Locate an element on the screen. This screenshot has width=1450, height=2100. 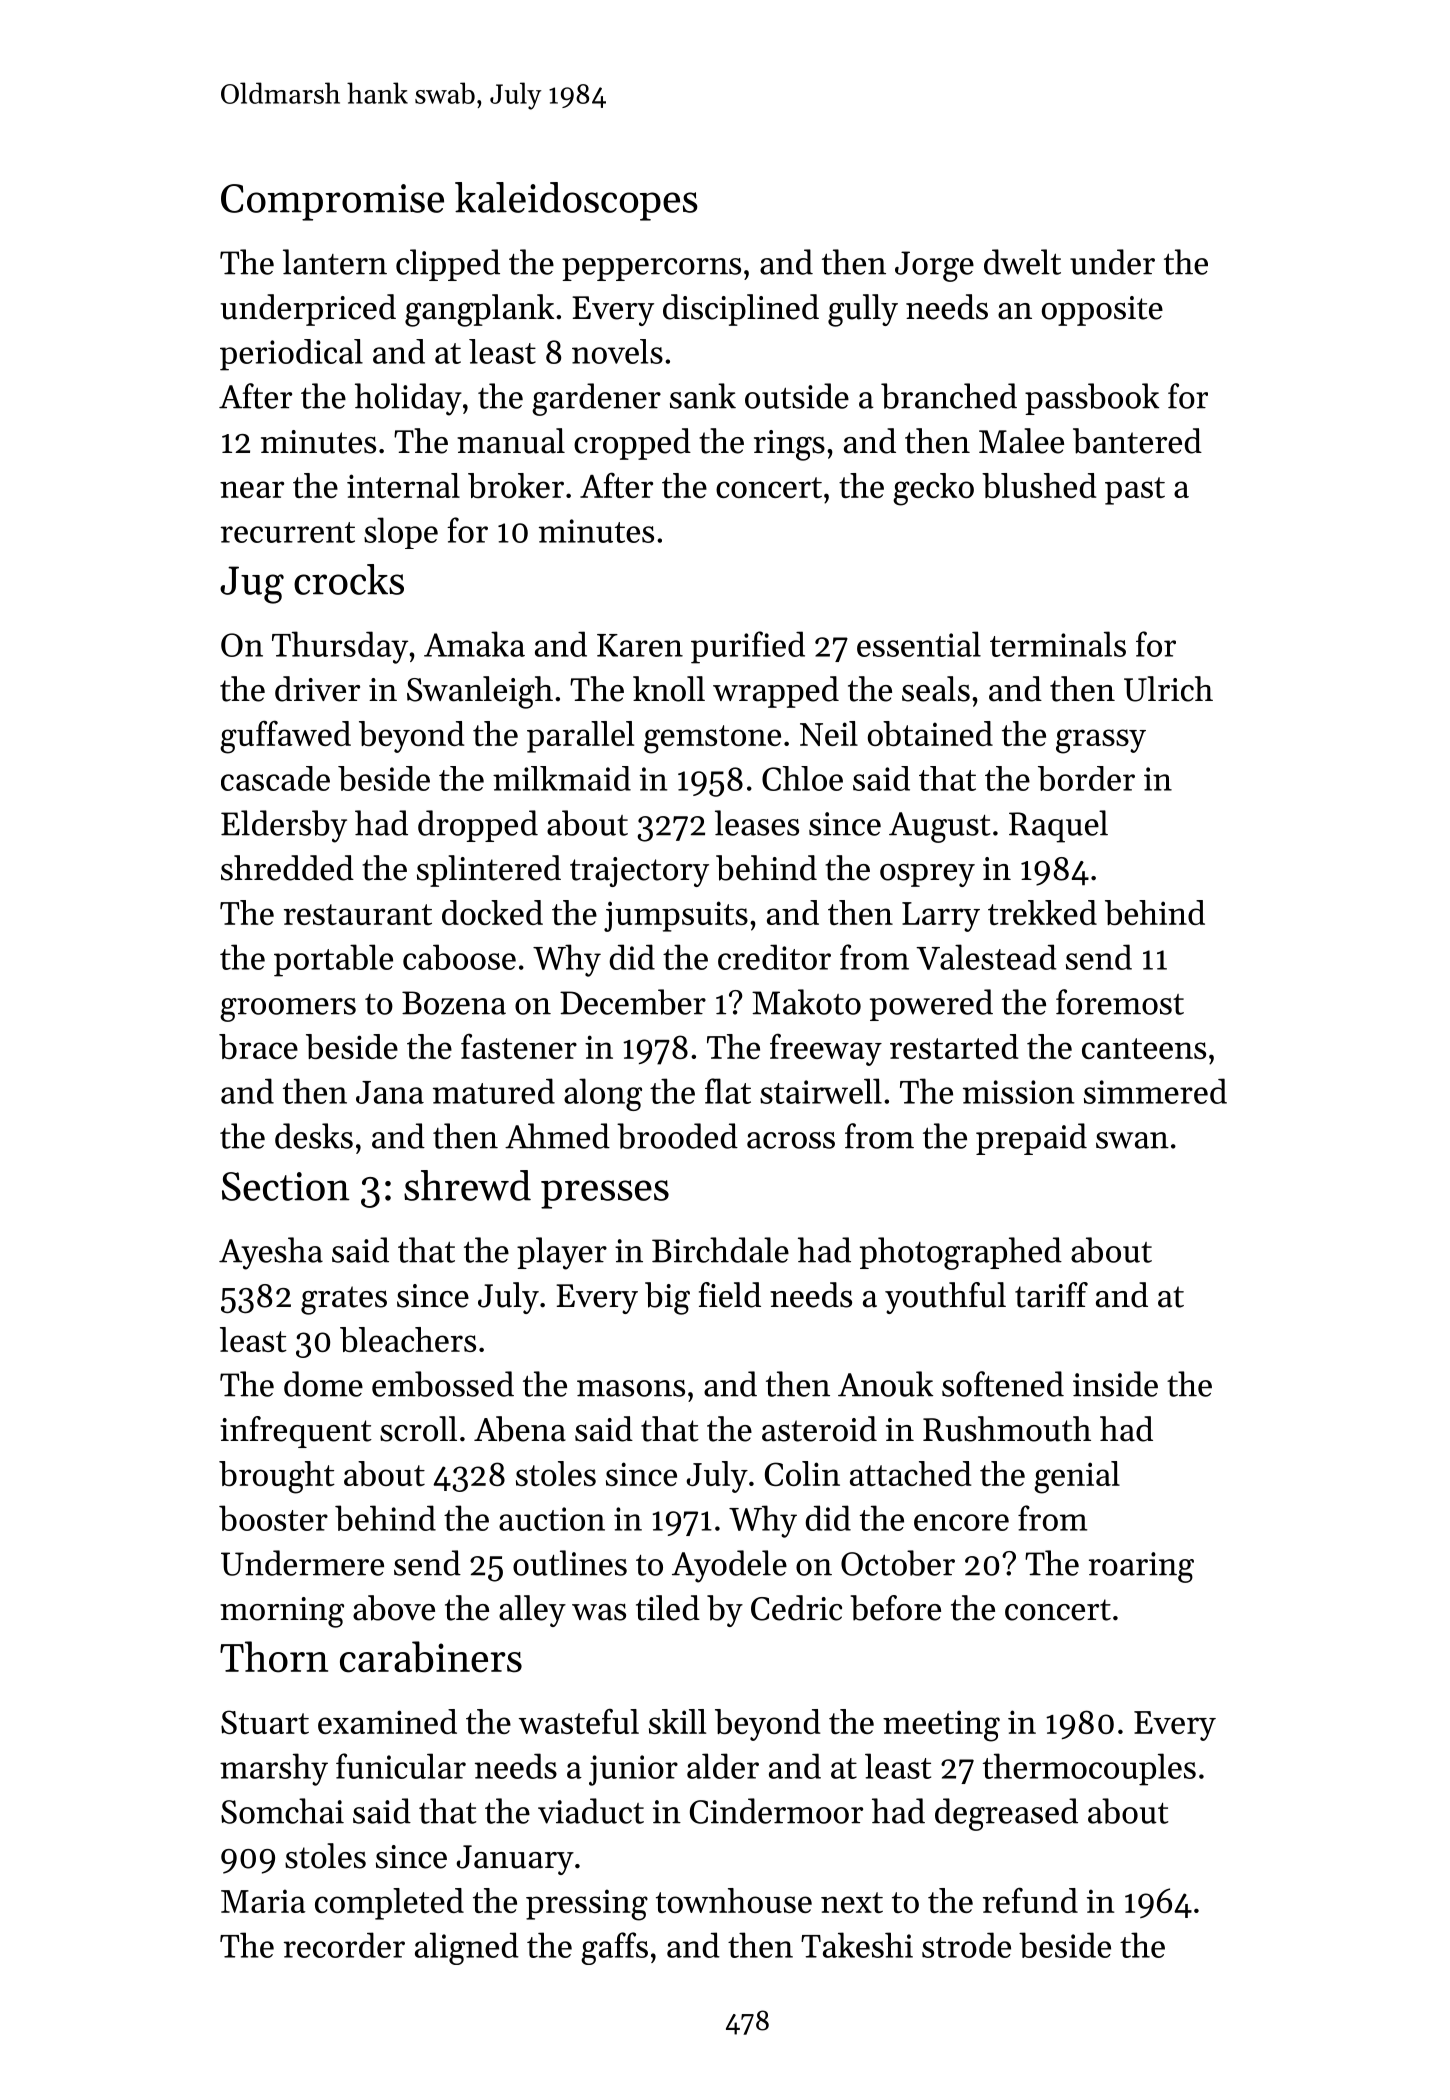
brace is located at coordinates (258, 1046).
